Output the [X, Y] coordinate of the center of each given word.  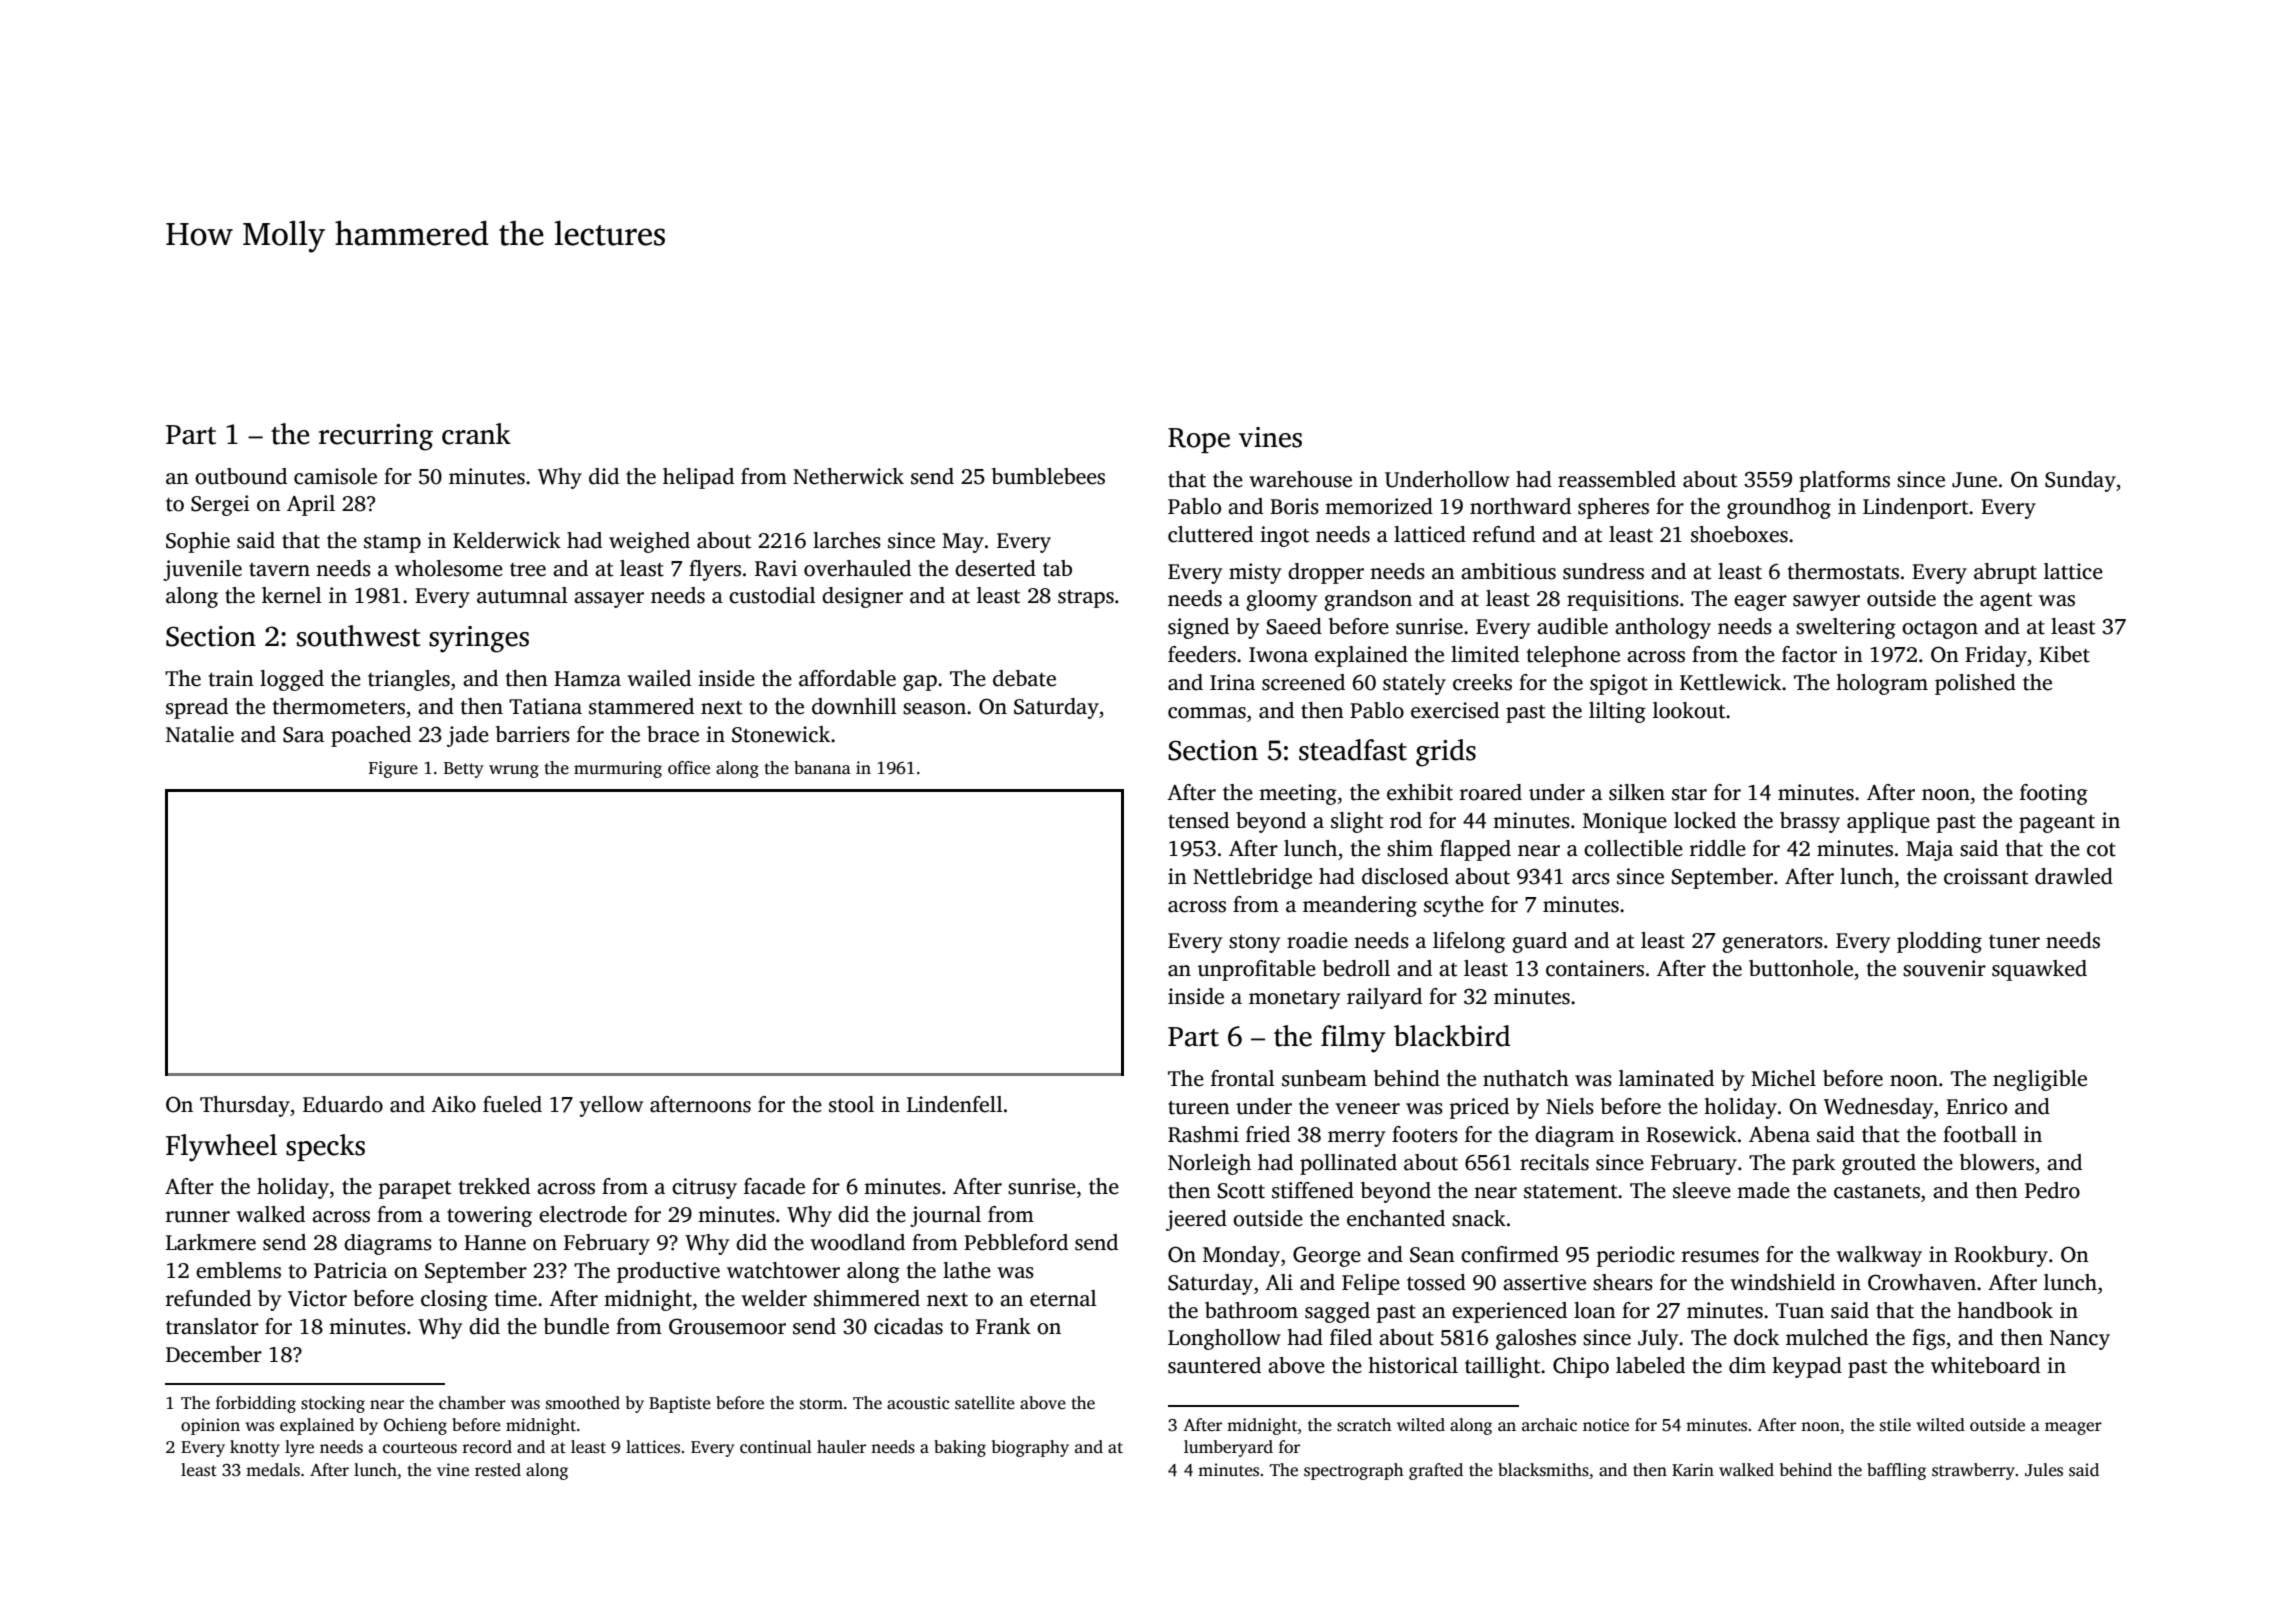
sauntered [1214, 1365]
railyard [1384, 998]
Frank [1003, 1326]
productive [668, 1272]
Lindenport [1915, 508]
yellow [611, 1106]
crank [476, 434]
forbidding [256, 1404]
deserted [995, 568]
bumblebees [1048, 476]
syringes [479, 639]
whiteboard [1985, 1365]
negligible [2040, 1080]
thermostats [1843, 571]
